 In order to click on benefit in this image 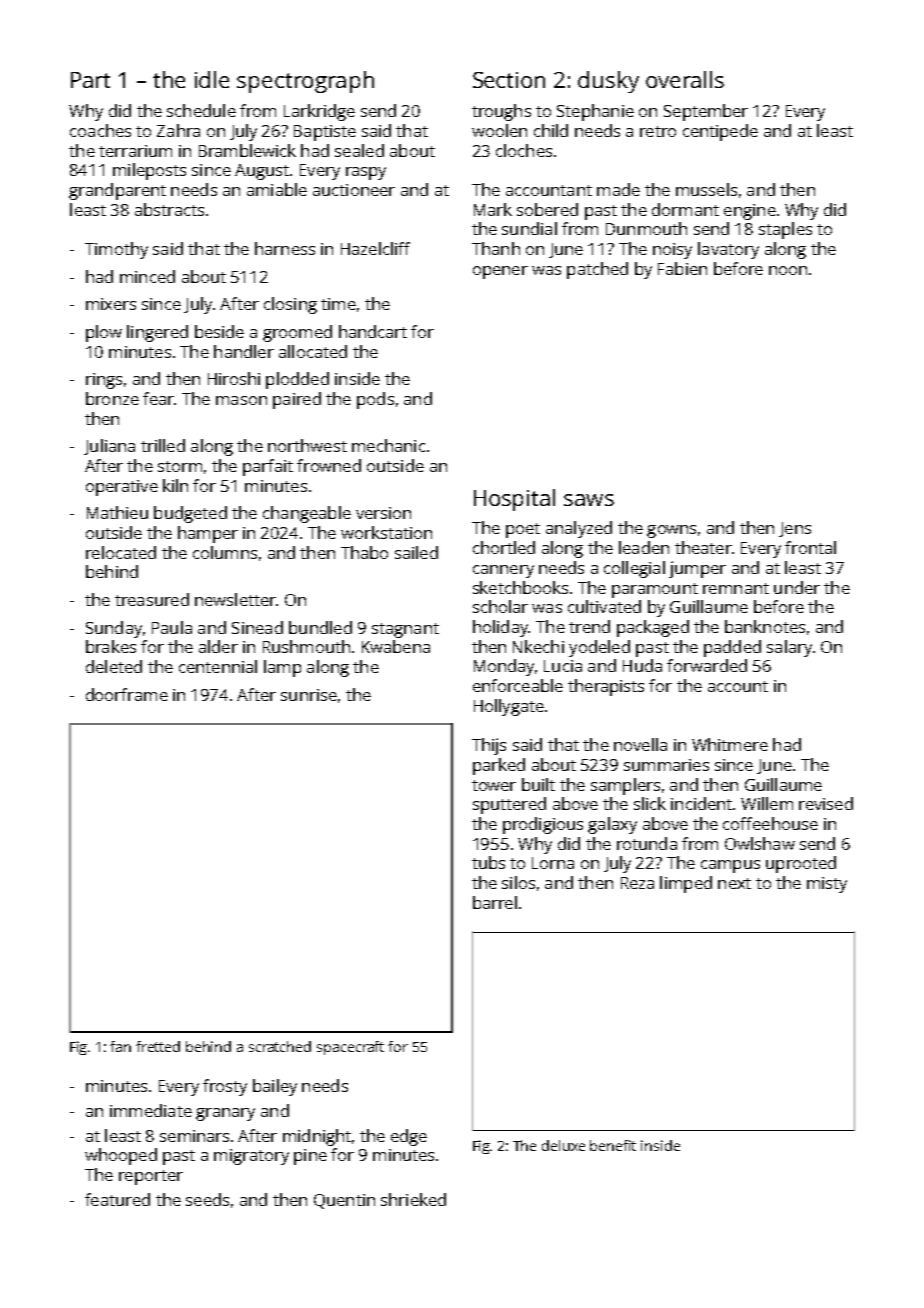, I will do `click(613, 1145)`.
